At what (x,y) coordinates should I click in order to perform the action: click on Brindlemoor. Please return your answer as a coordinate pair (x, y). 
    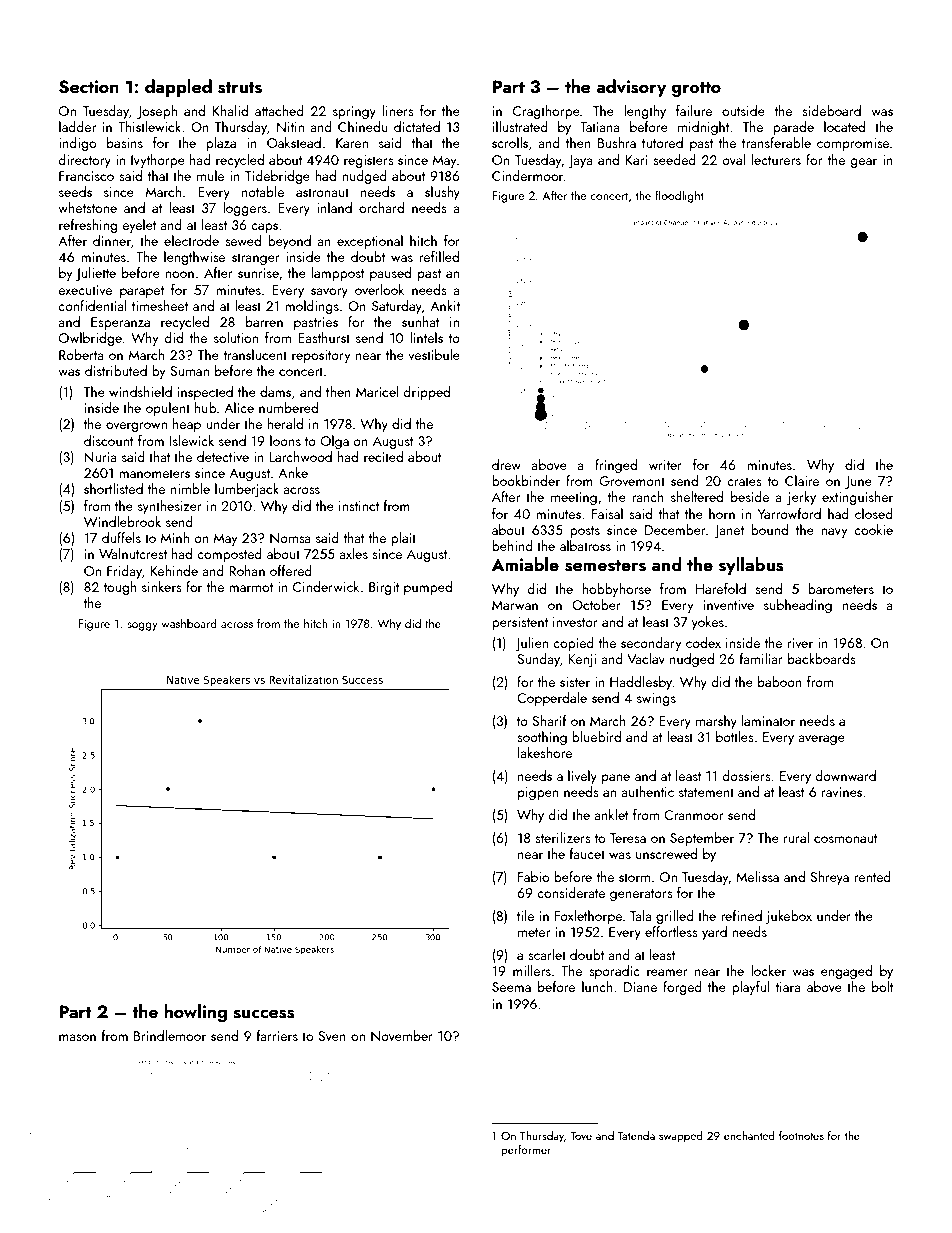
    Looking at the image, I should click on (170, 1035).
